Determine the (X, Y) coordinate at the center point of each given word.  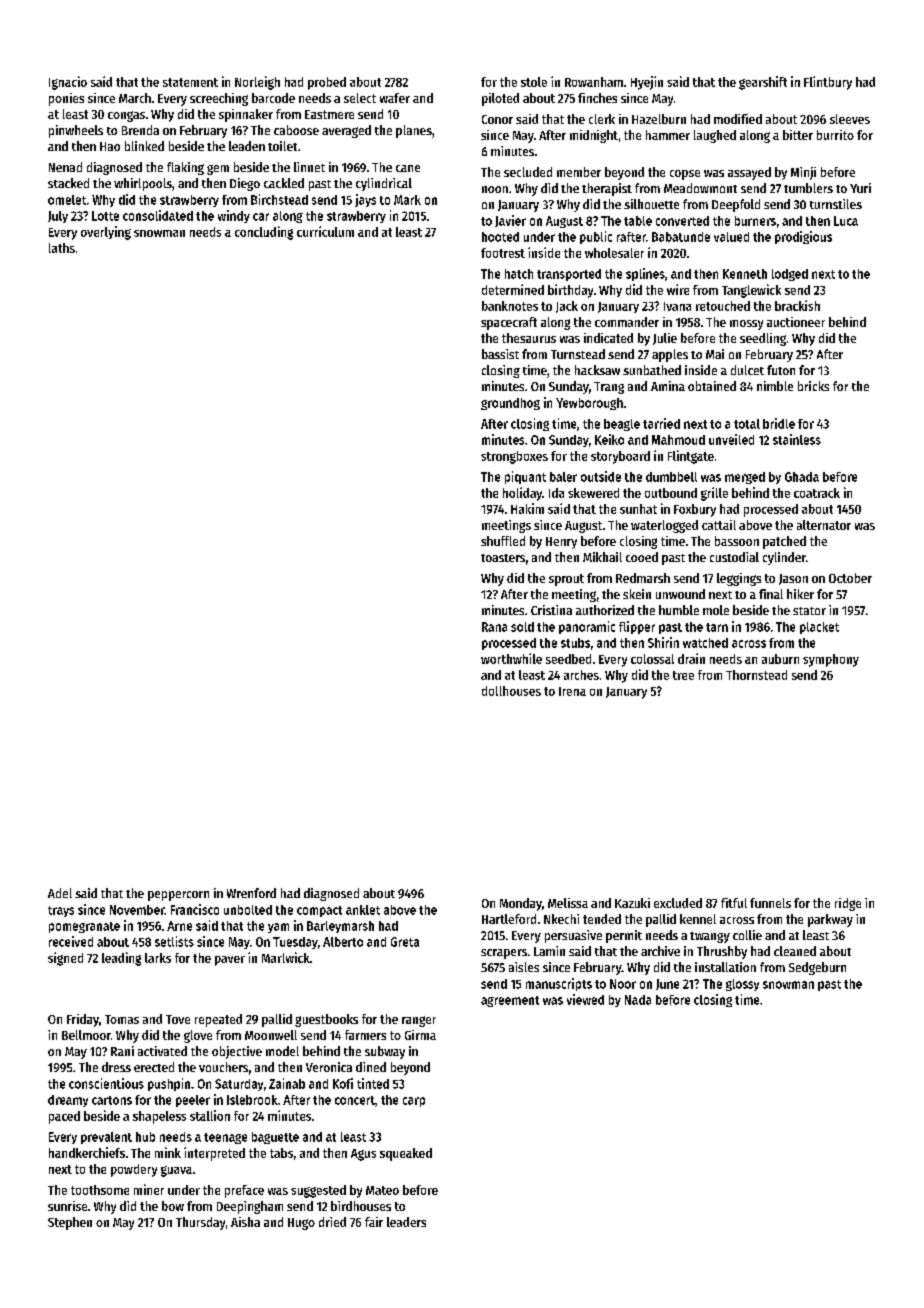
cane (408, 168)
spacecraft (509, 323)
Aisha (245, 1222)
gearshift (763, 83)
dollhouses (511, 691)
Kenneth (745, 274)
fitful (734, 903)
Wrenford (251, 893)
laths (62, 248)
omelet (67, 200)
